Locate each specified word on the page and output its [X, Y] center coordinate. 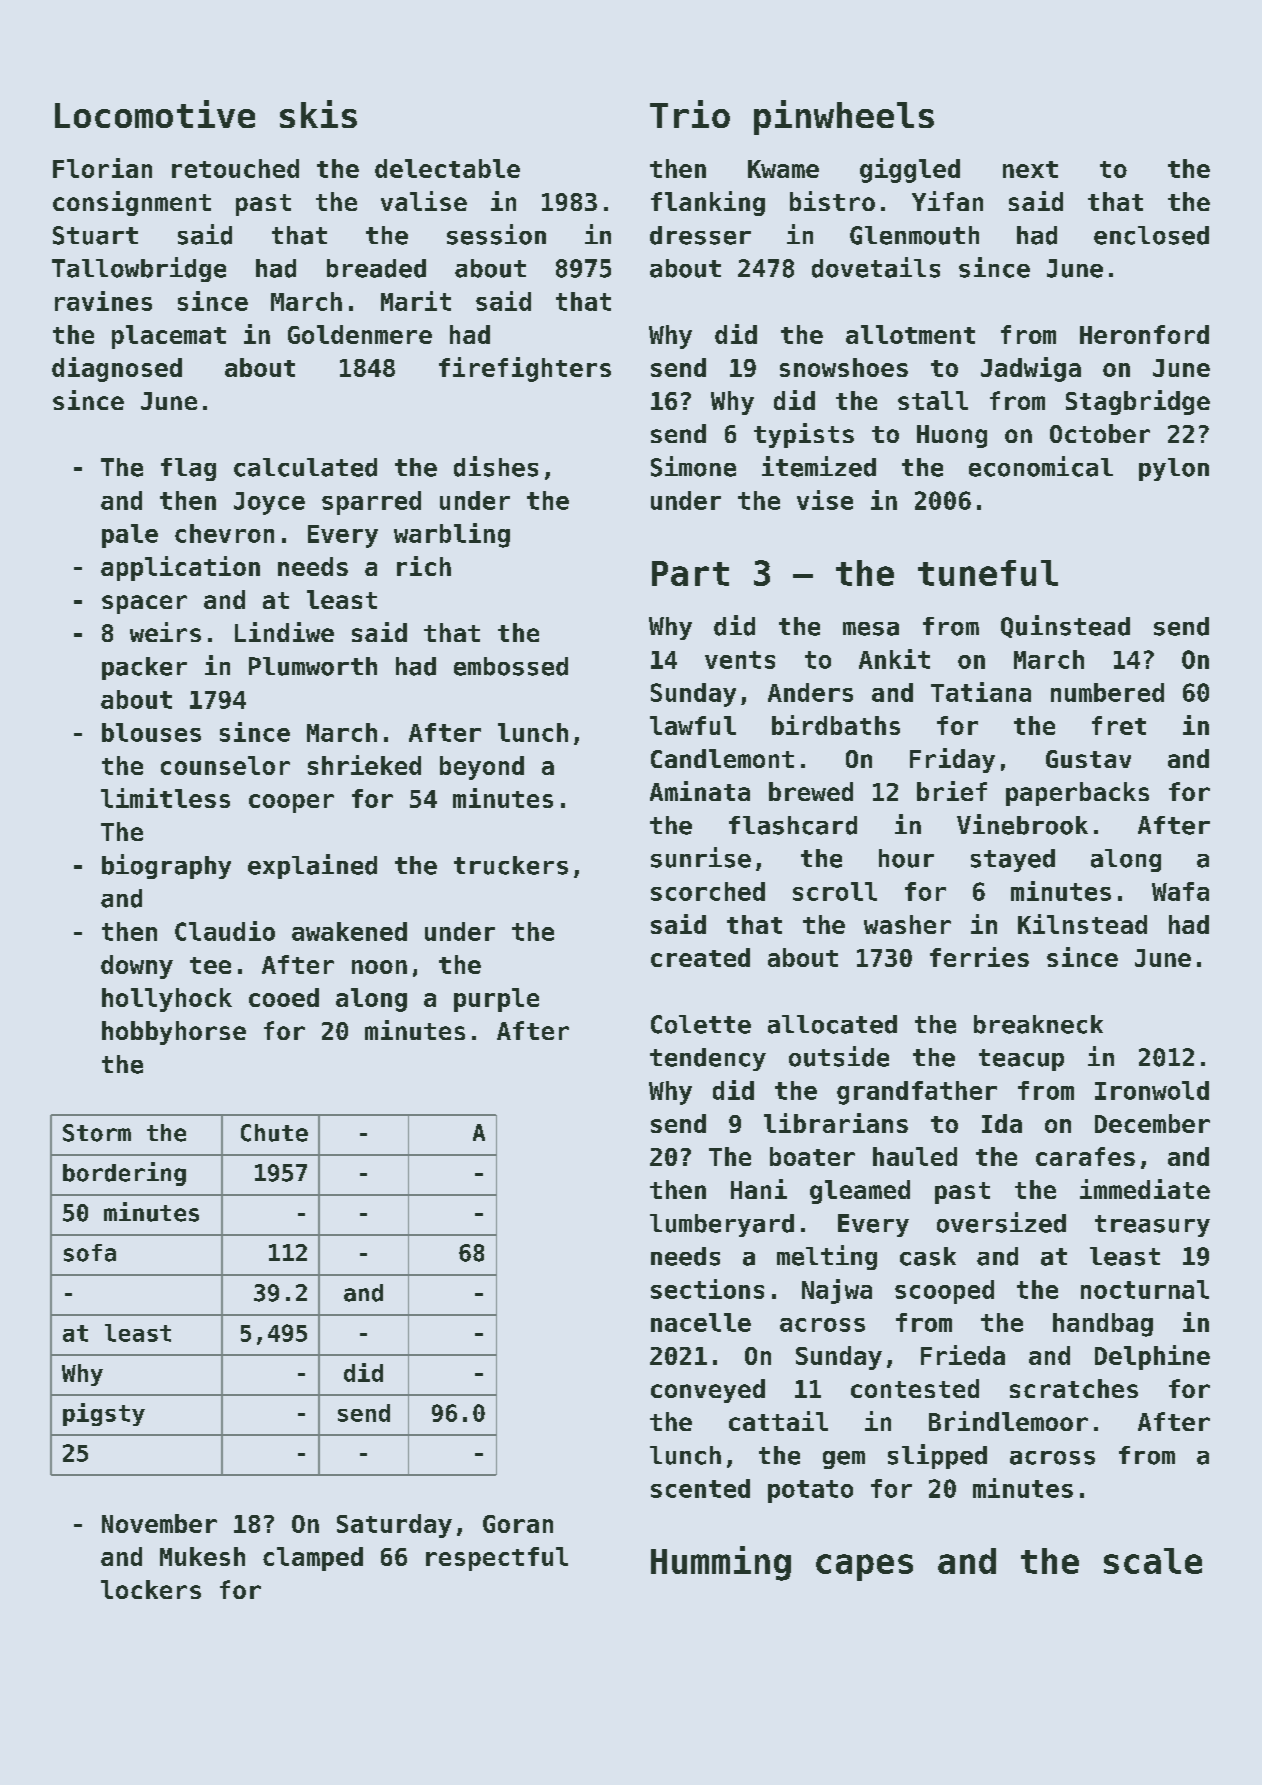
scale [1153, 1561]
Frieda [963, 1355]
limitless [165, 798]
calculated [305, 467]
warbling [452, 535]
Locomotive [155, 114]
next [1030, 169]
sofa [90, 1253]
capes [864, 1567]
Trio [690, 114]
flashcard [793, 825]
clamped [313, 1559]
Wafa [1180, 891]
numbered [1107, 692]
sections [707, 1289]
